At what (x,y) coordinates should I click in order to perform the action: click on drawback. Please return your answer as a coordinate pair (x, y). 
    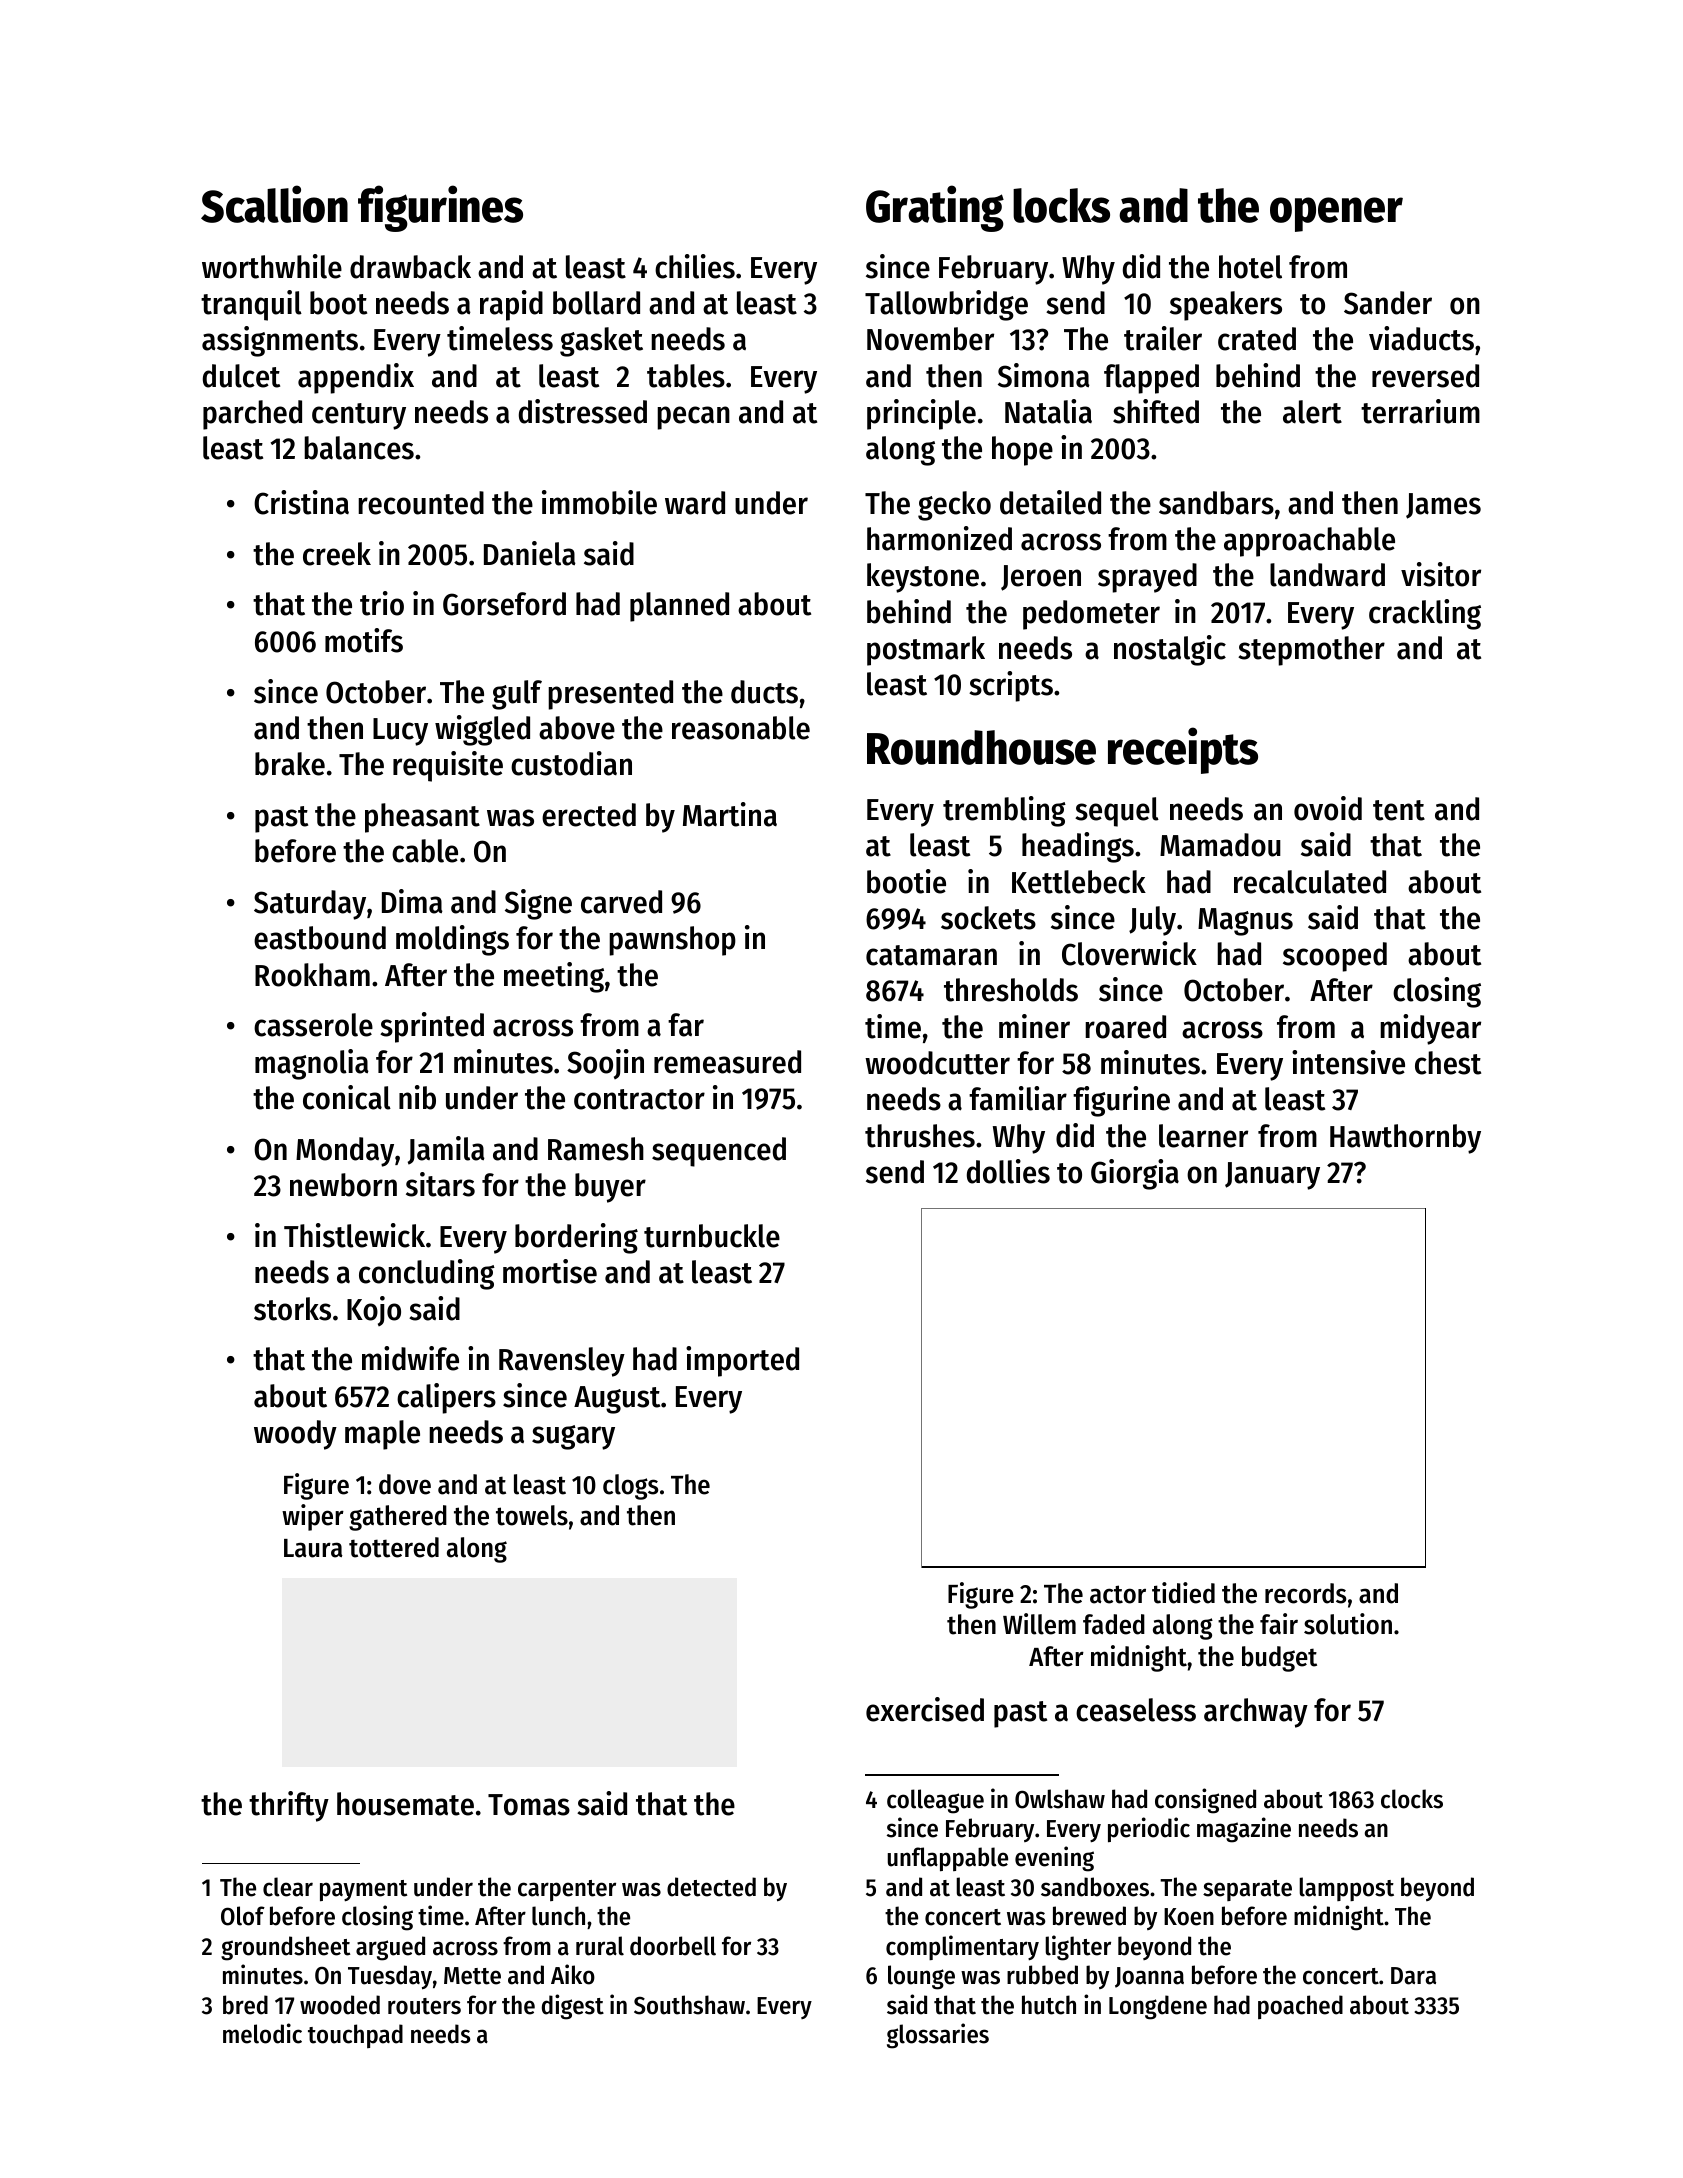
    Looking at the image, I should click on (410, 267).
